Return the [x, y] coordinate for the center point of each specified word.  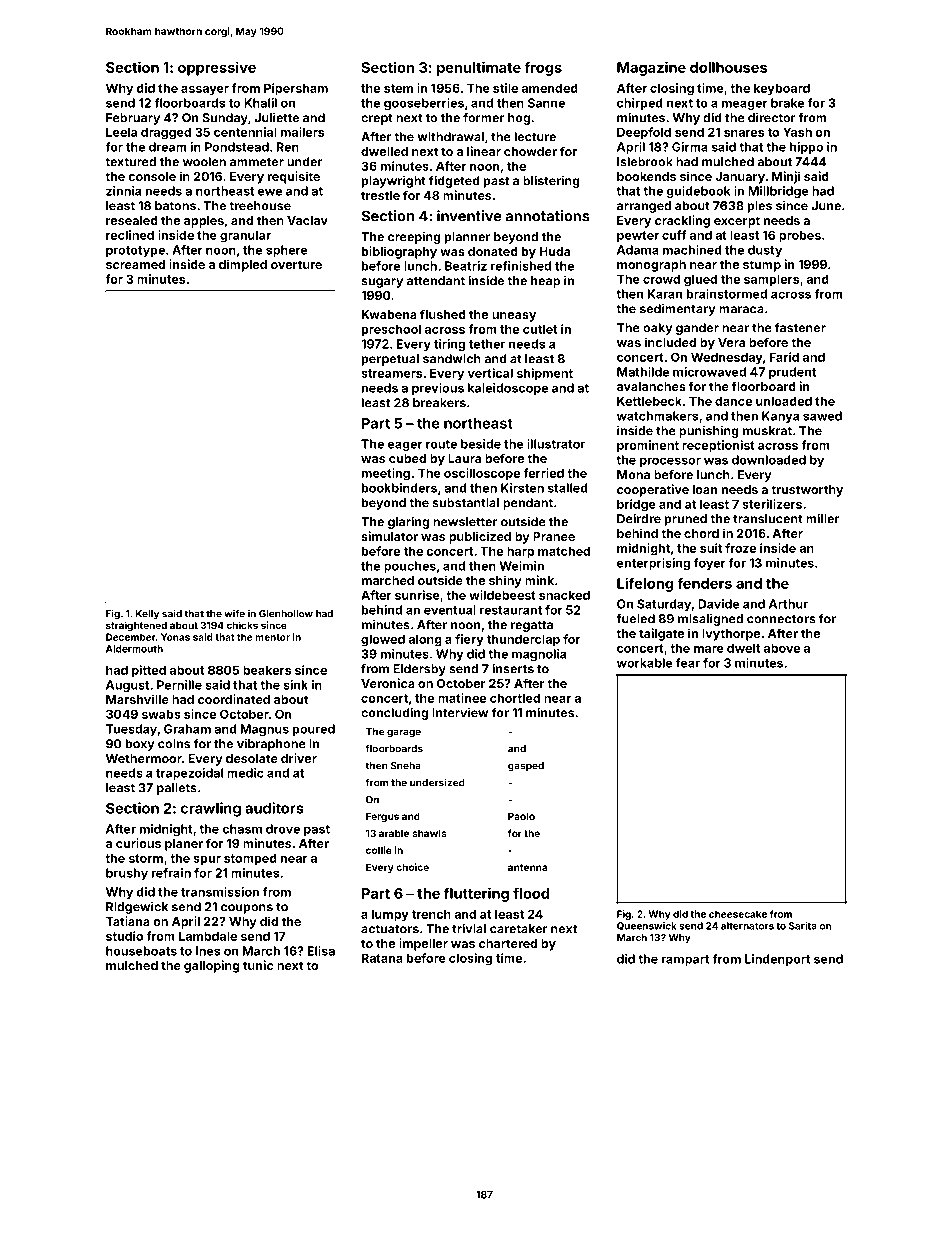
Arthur [788, 604]
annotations [548, 216]
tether [487, 344]
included [670, 342]
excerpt [737, 222]
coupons [247, 909]
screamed [135, 264]
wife [234, 613]
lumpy [390, 915]
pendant [528, 504]
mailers [302, 132]
